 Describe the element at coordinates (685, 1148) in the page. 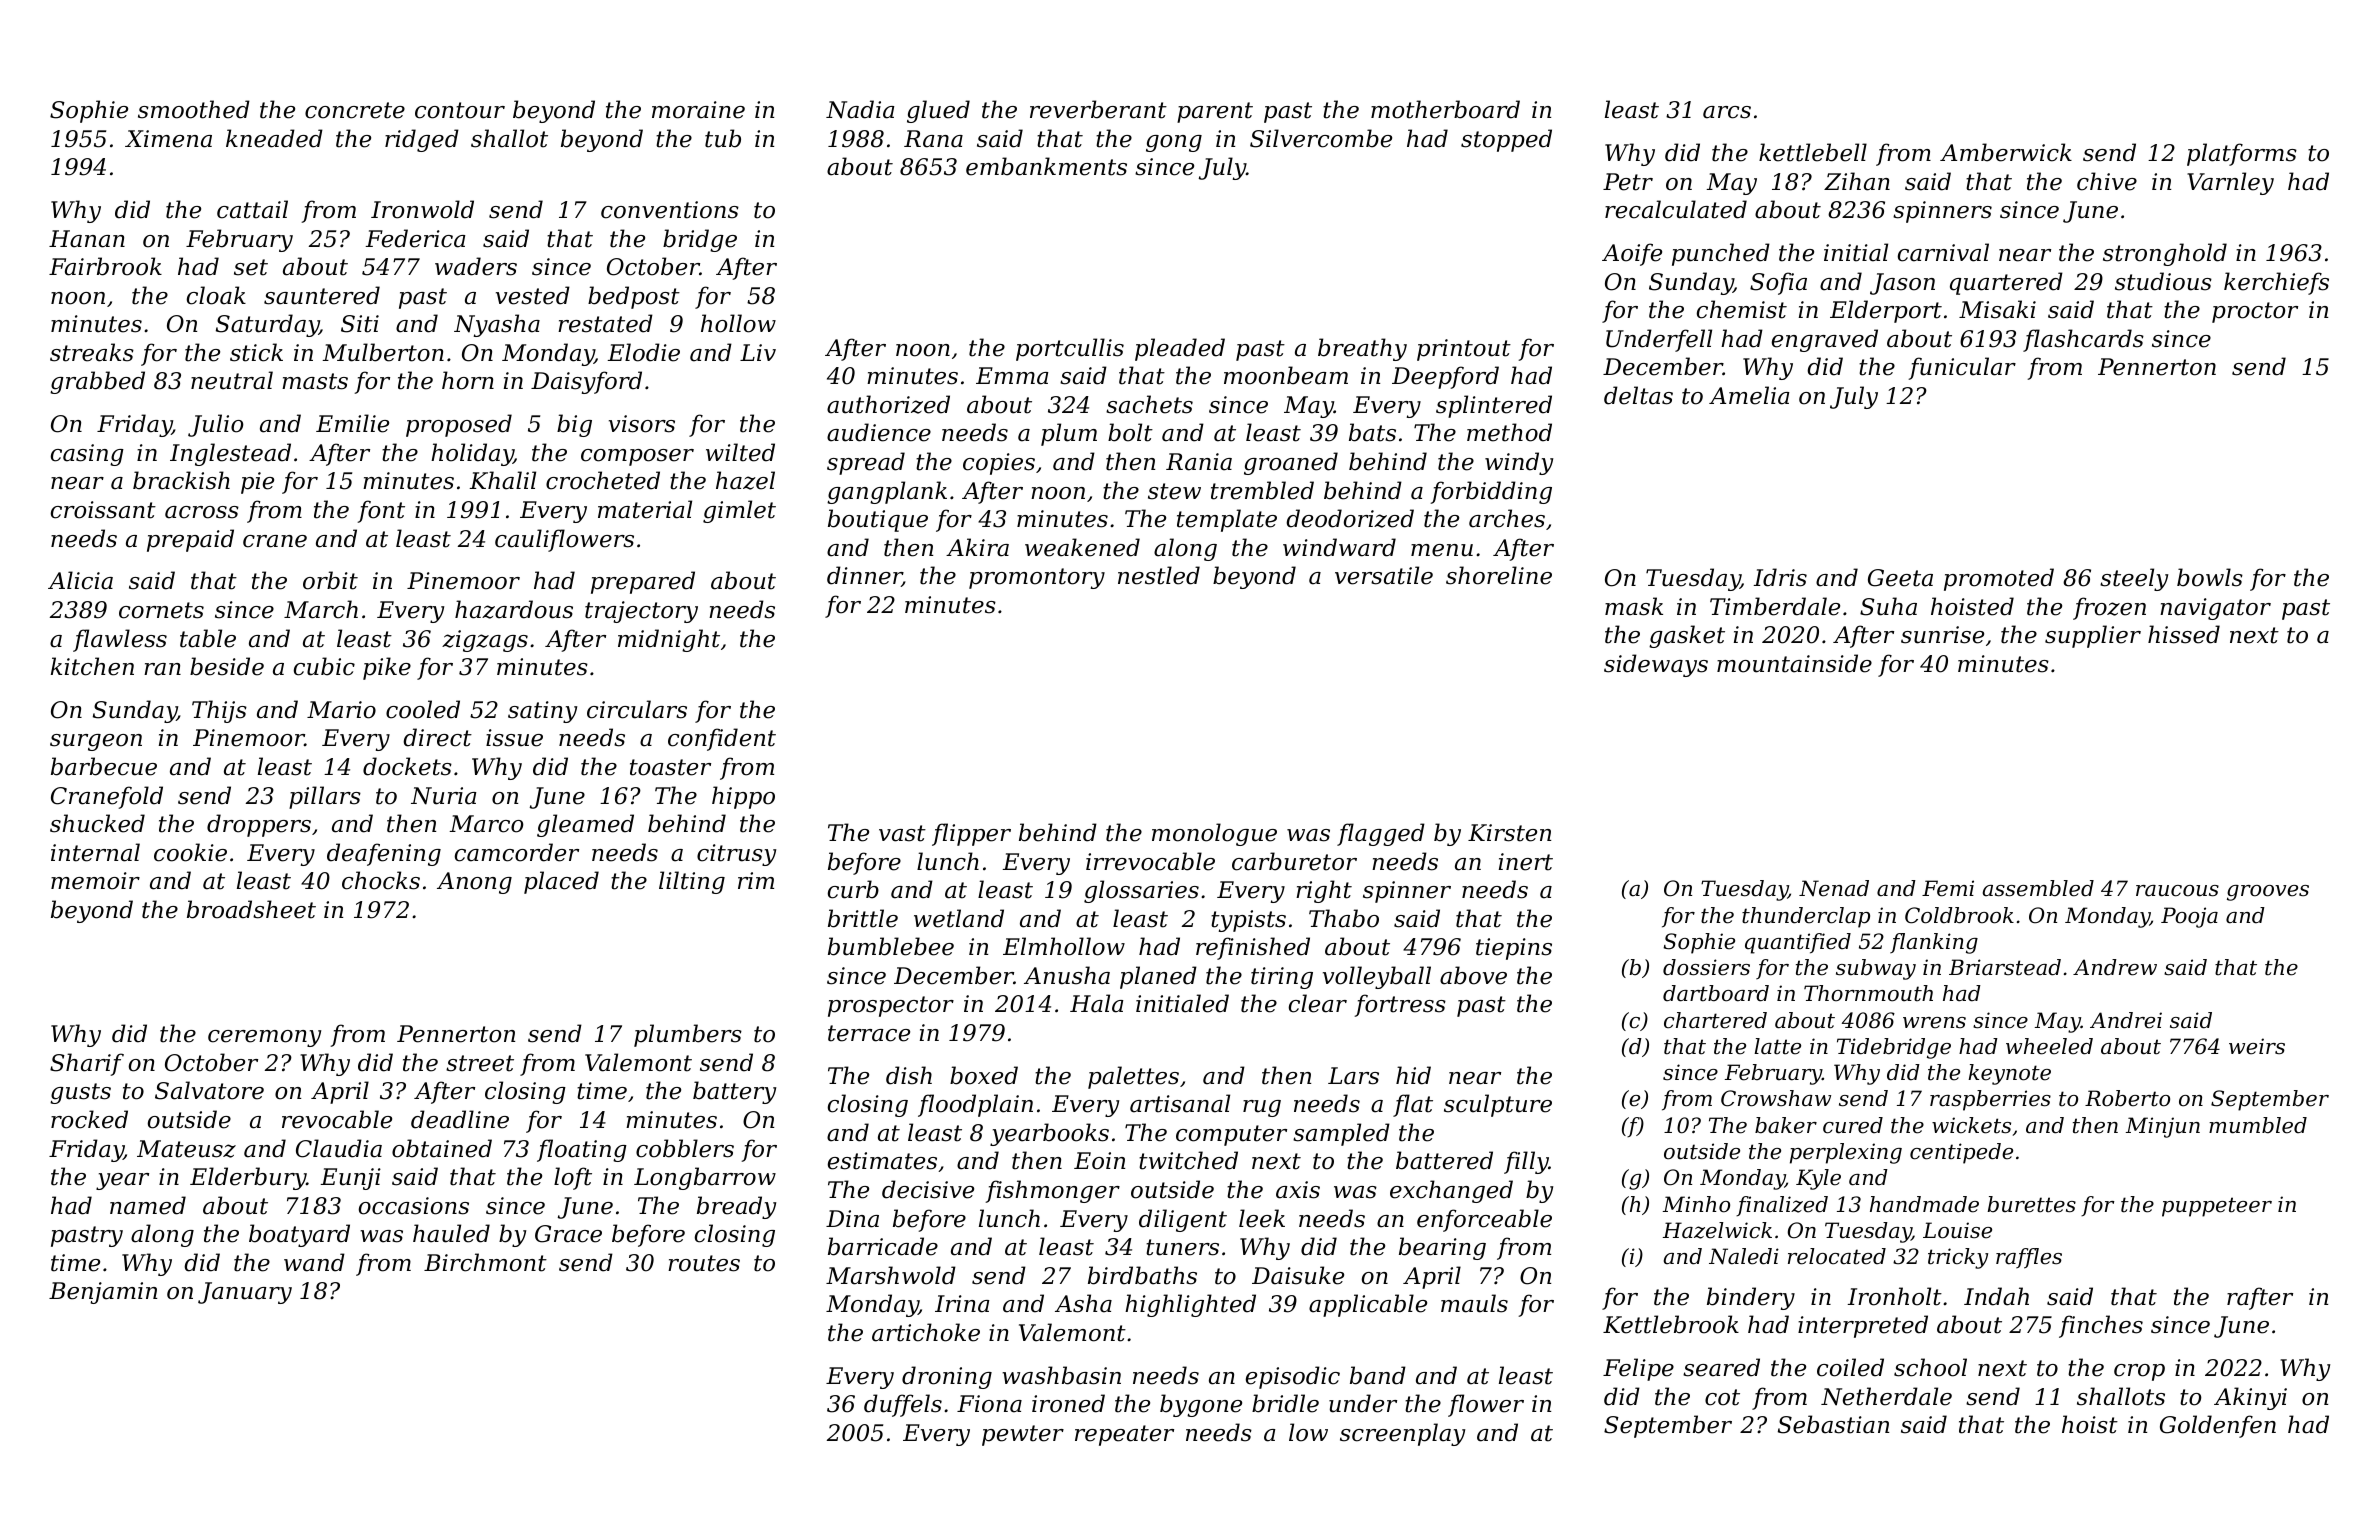

I see `cobblers` at that location.
